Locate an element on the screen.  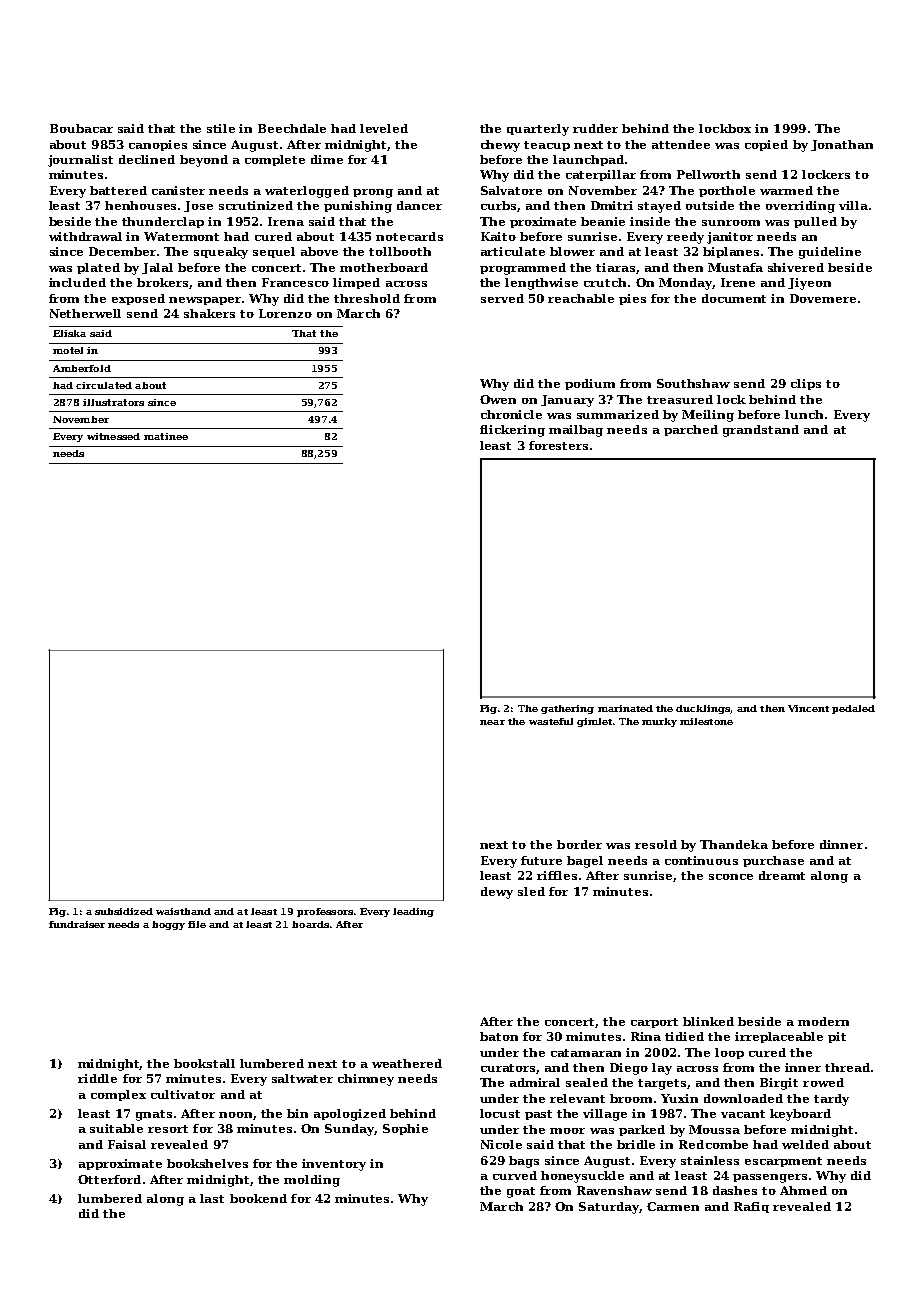
bookend is located at coordinates (258, 1198).
